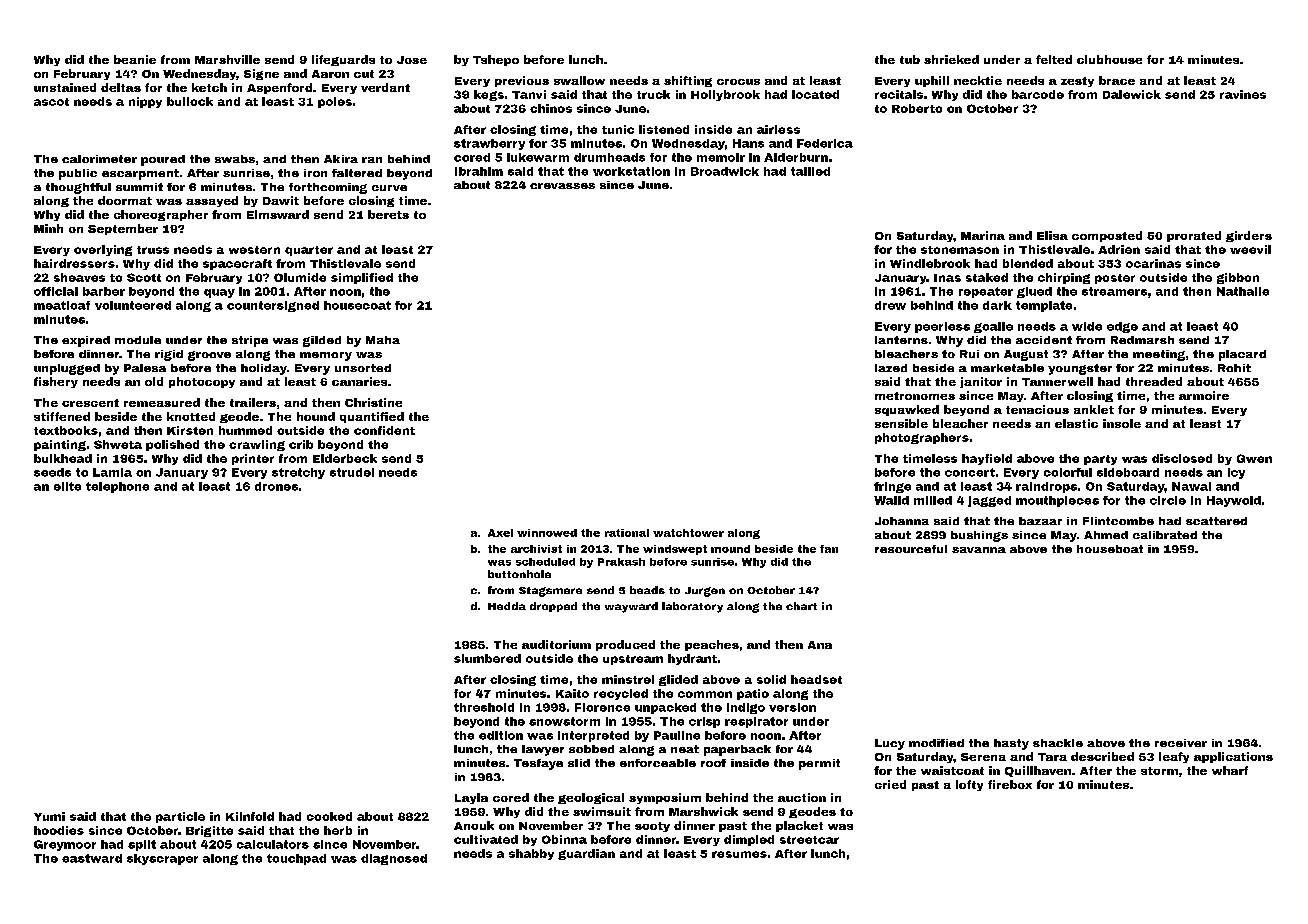  What do you see at coordinates (739, 854) in the screenshot?
I see `resumes` at bounding box center [739, 854].
